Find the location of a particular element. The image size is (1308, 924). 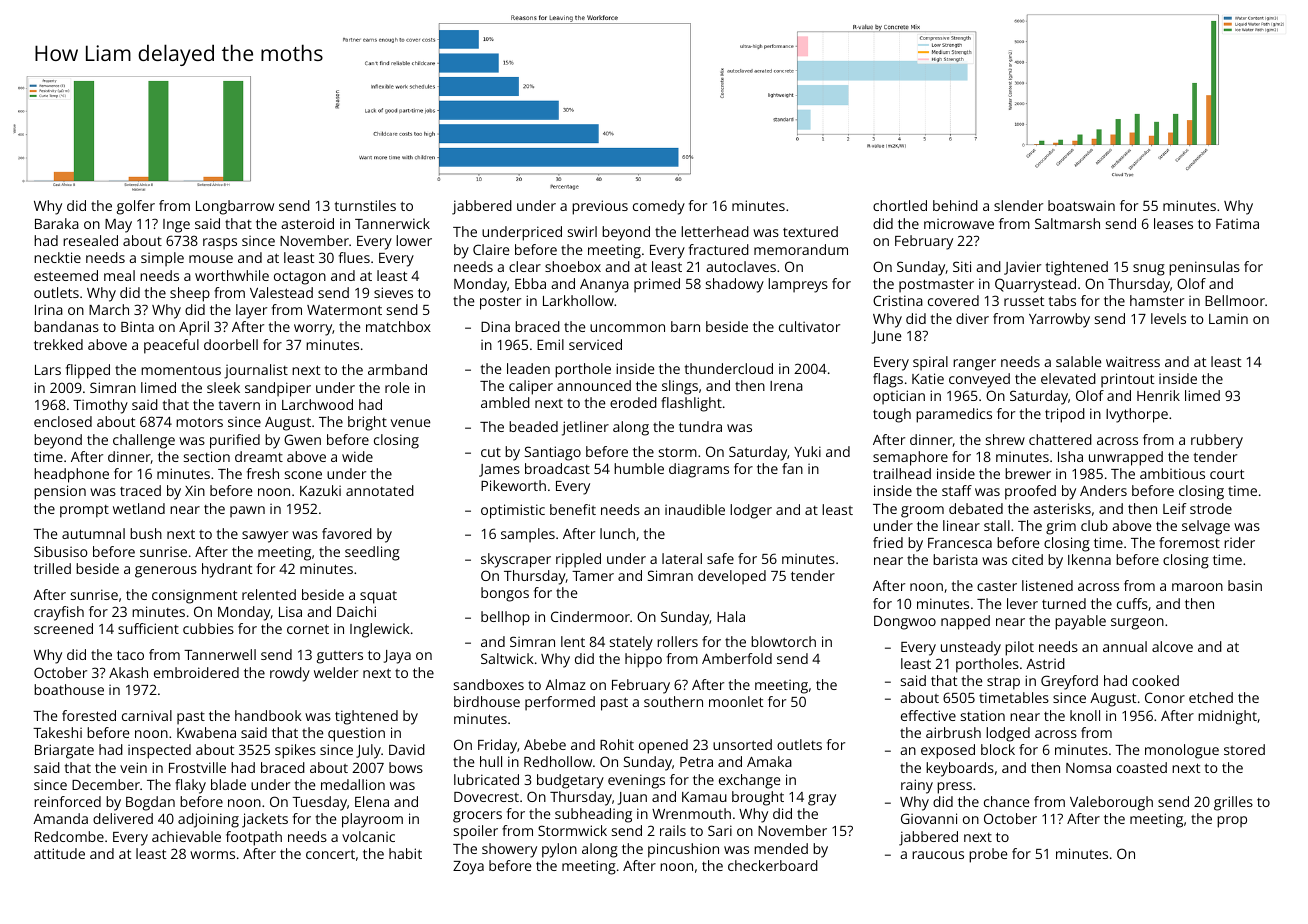

Timothy is located at coordinates (100, 406).
